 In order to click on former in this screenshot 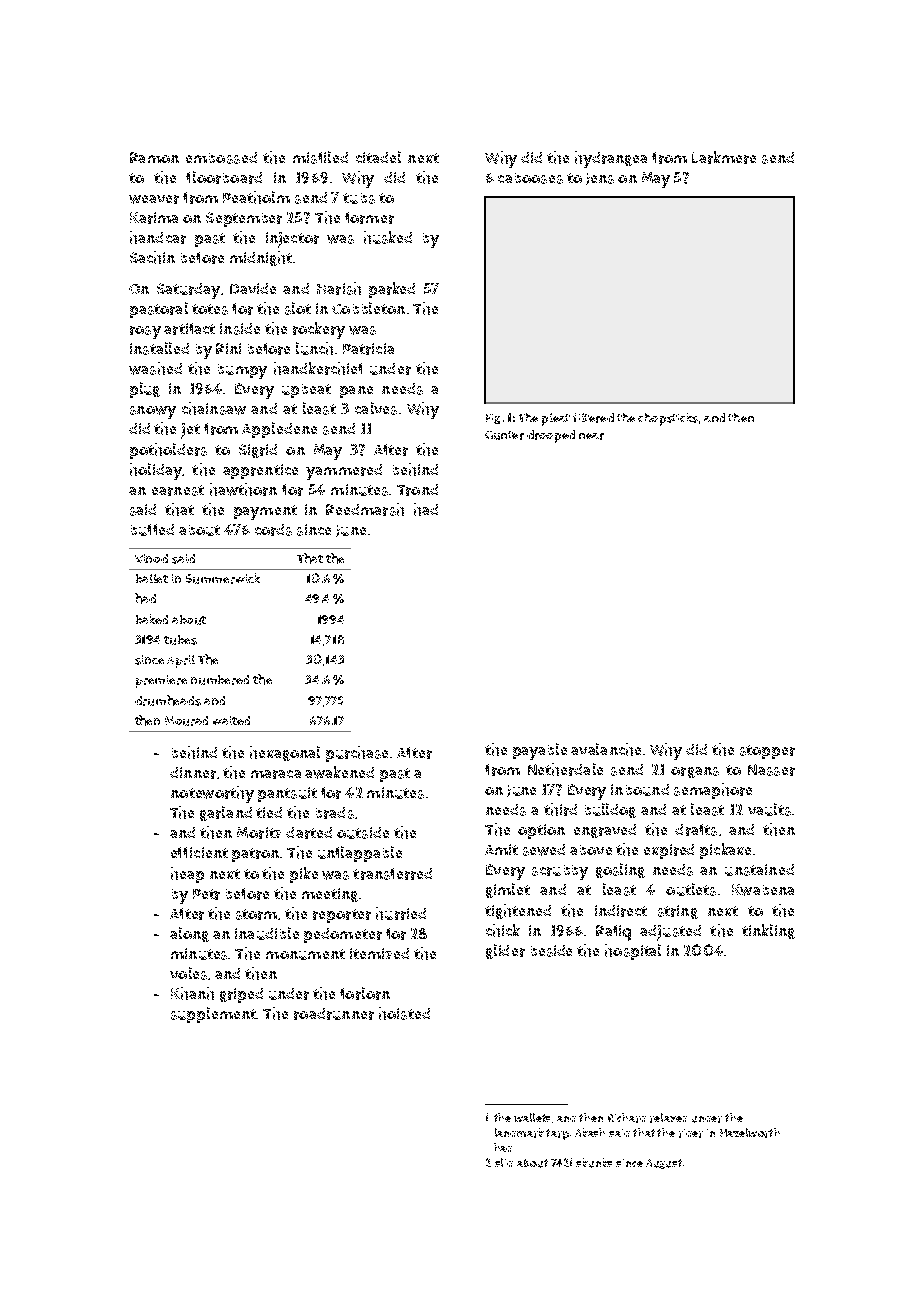, I will do `click(369, 218)`.
